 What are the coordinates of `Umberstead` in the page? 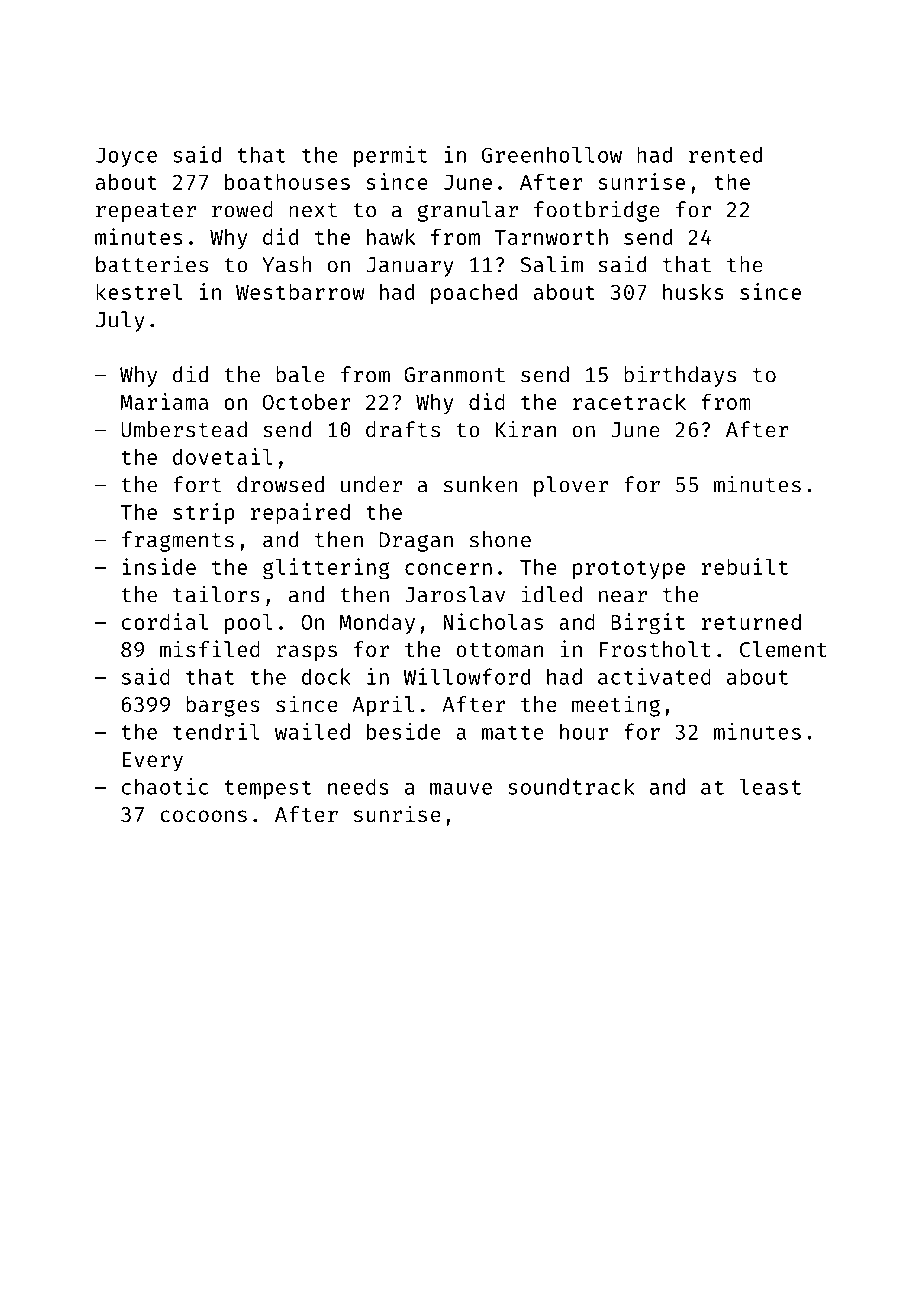 It's located at (184, 429).
